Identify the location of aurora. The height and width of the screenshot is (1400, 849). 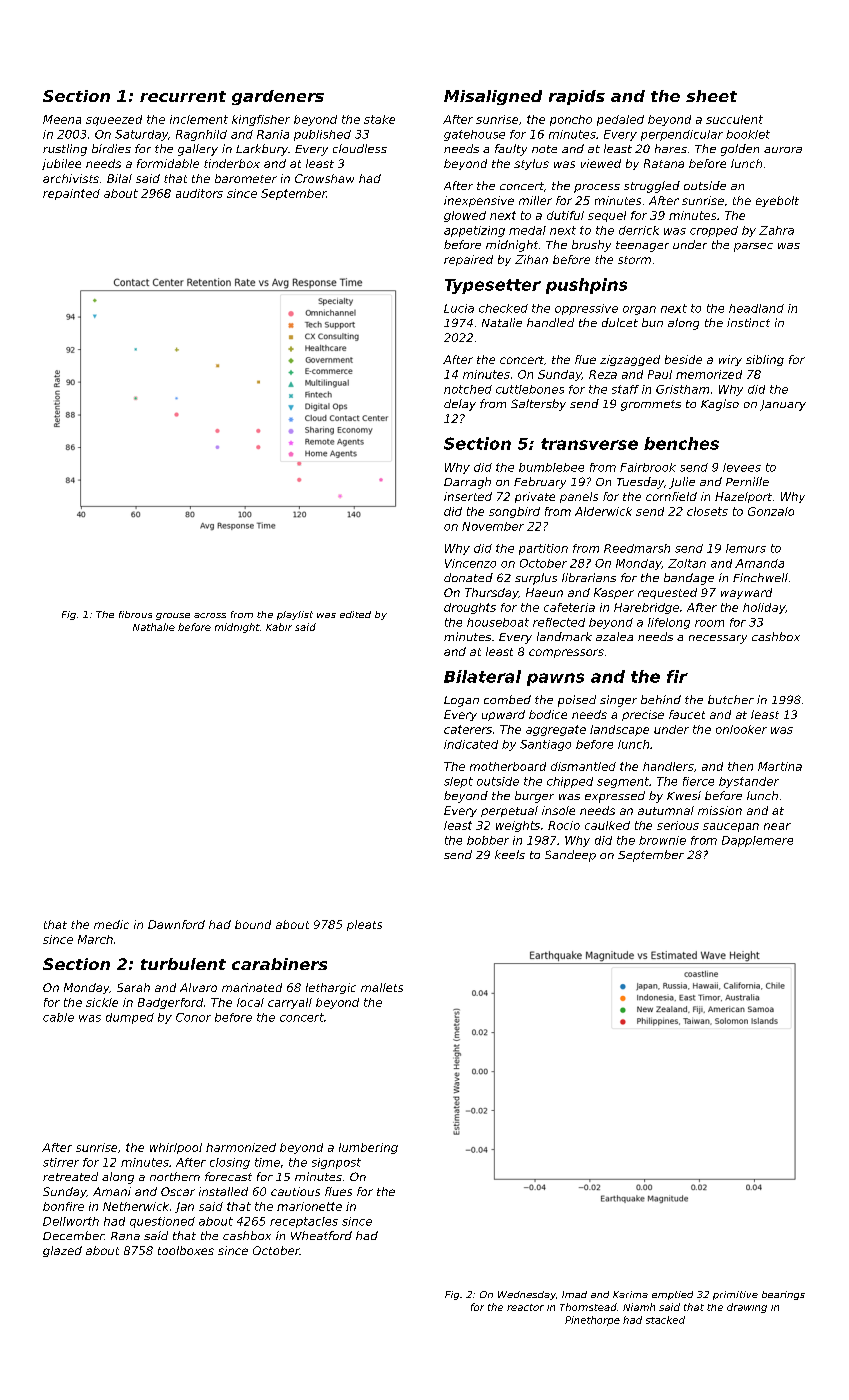
(783, 150).
